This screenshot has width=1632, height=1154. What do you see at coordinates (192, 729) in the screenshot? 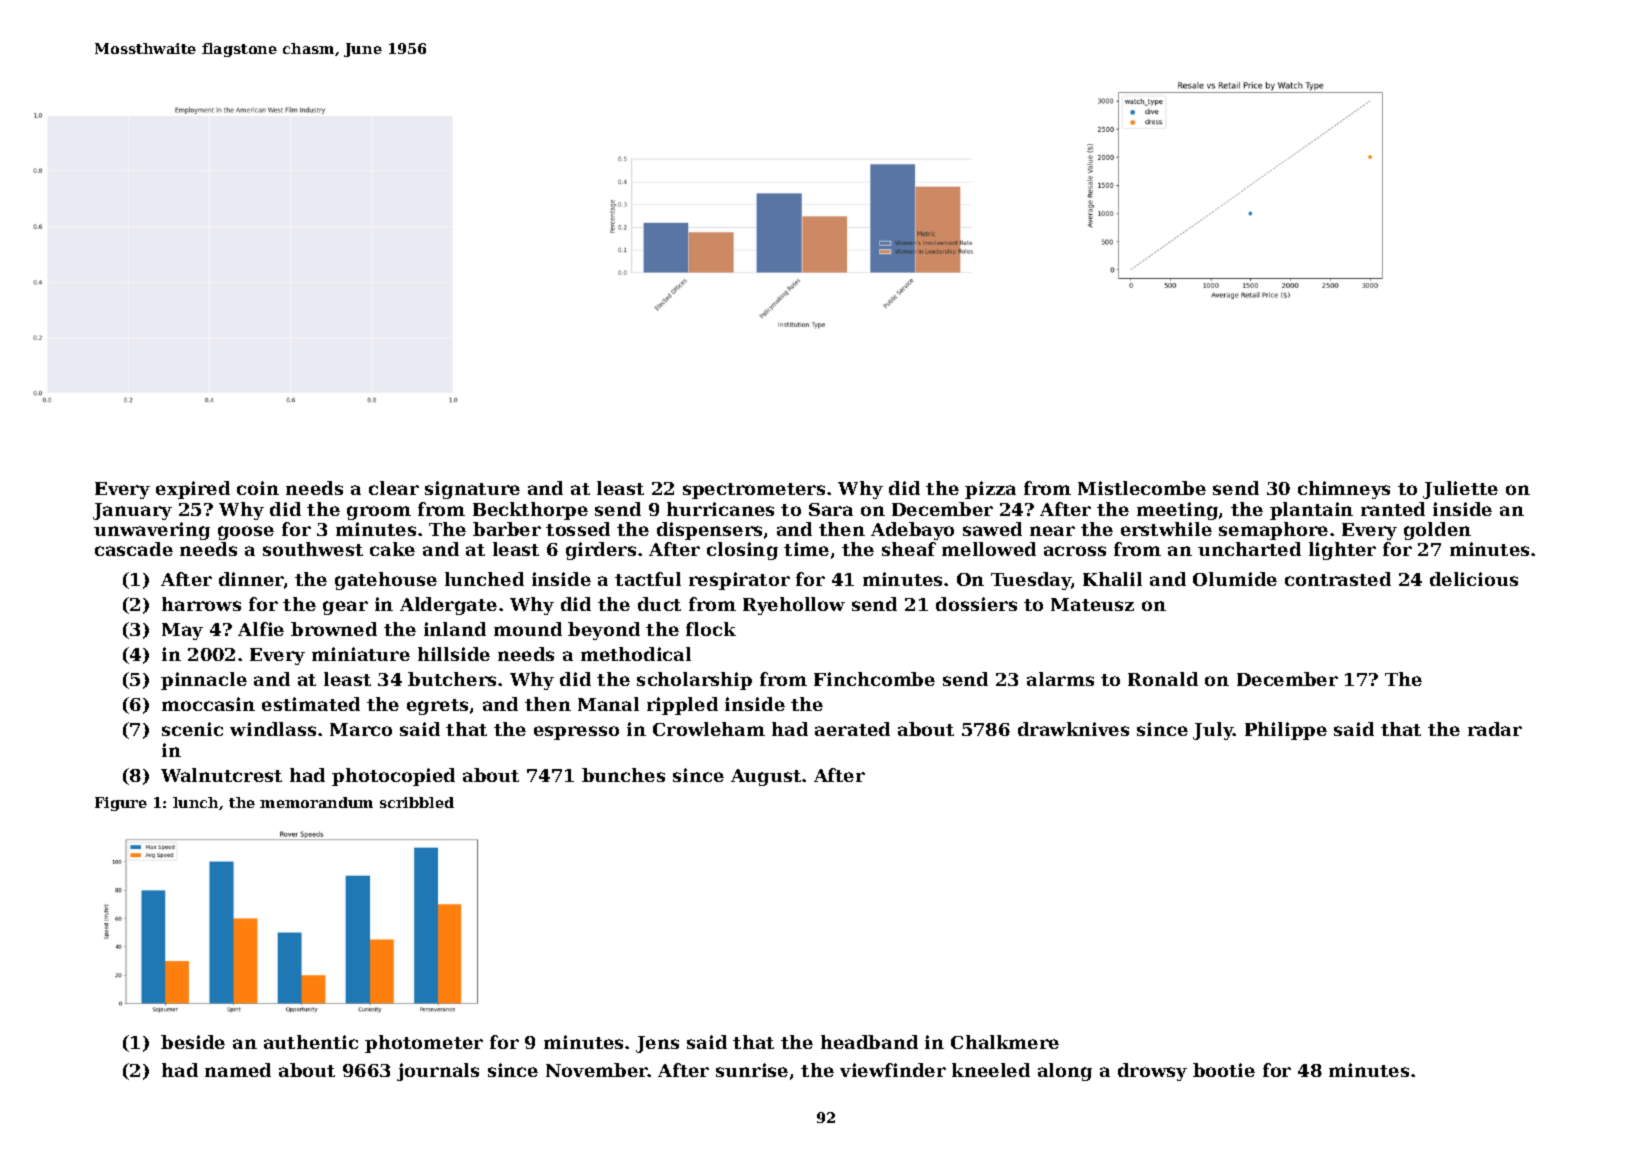
I see `scenic` at bounding box center [192, 729].
